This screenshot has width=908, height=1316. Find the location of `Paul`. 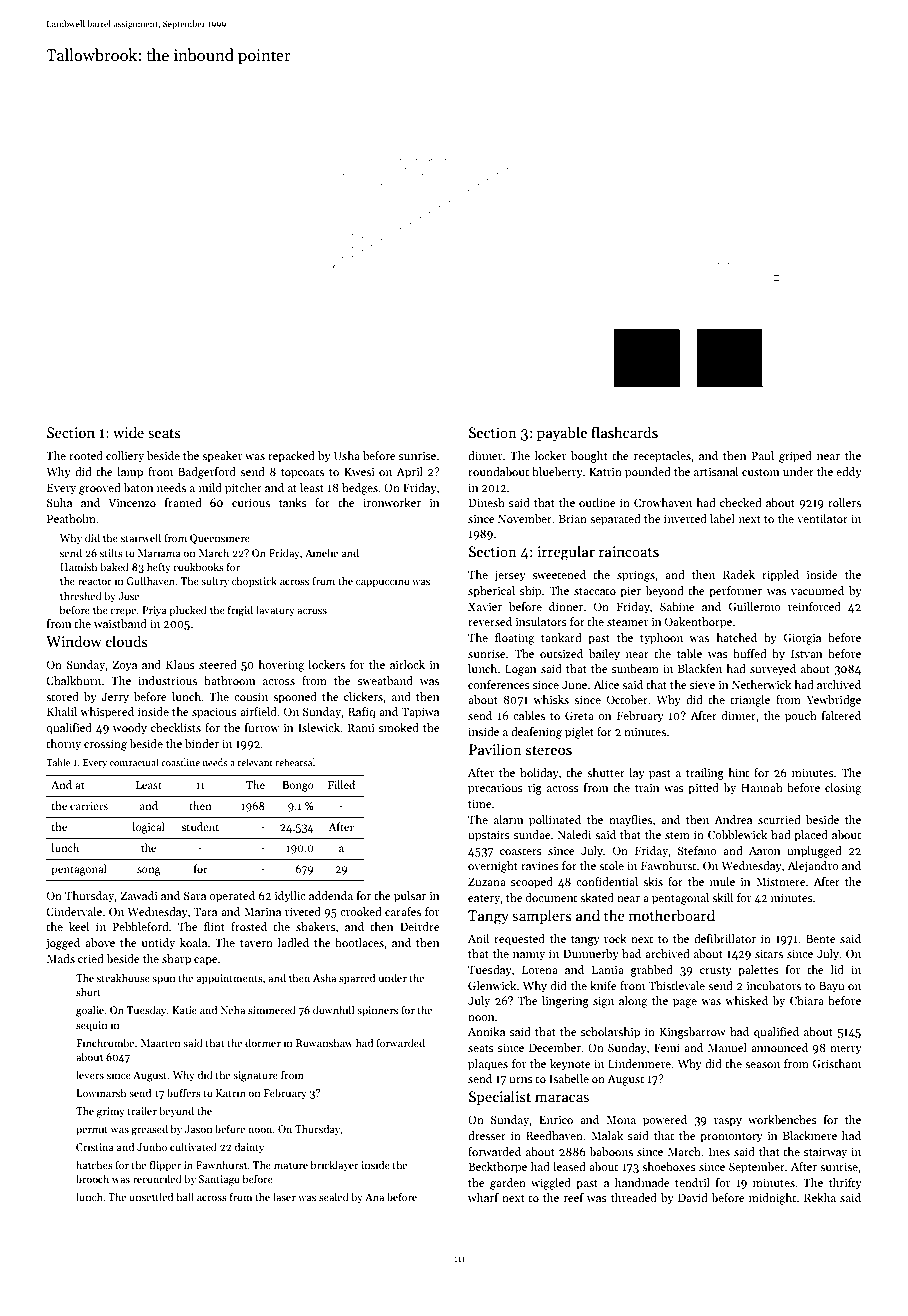

Paul is located at coordinates (763, 455).
